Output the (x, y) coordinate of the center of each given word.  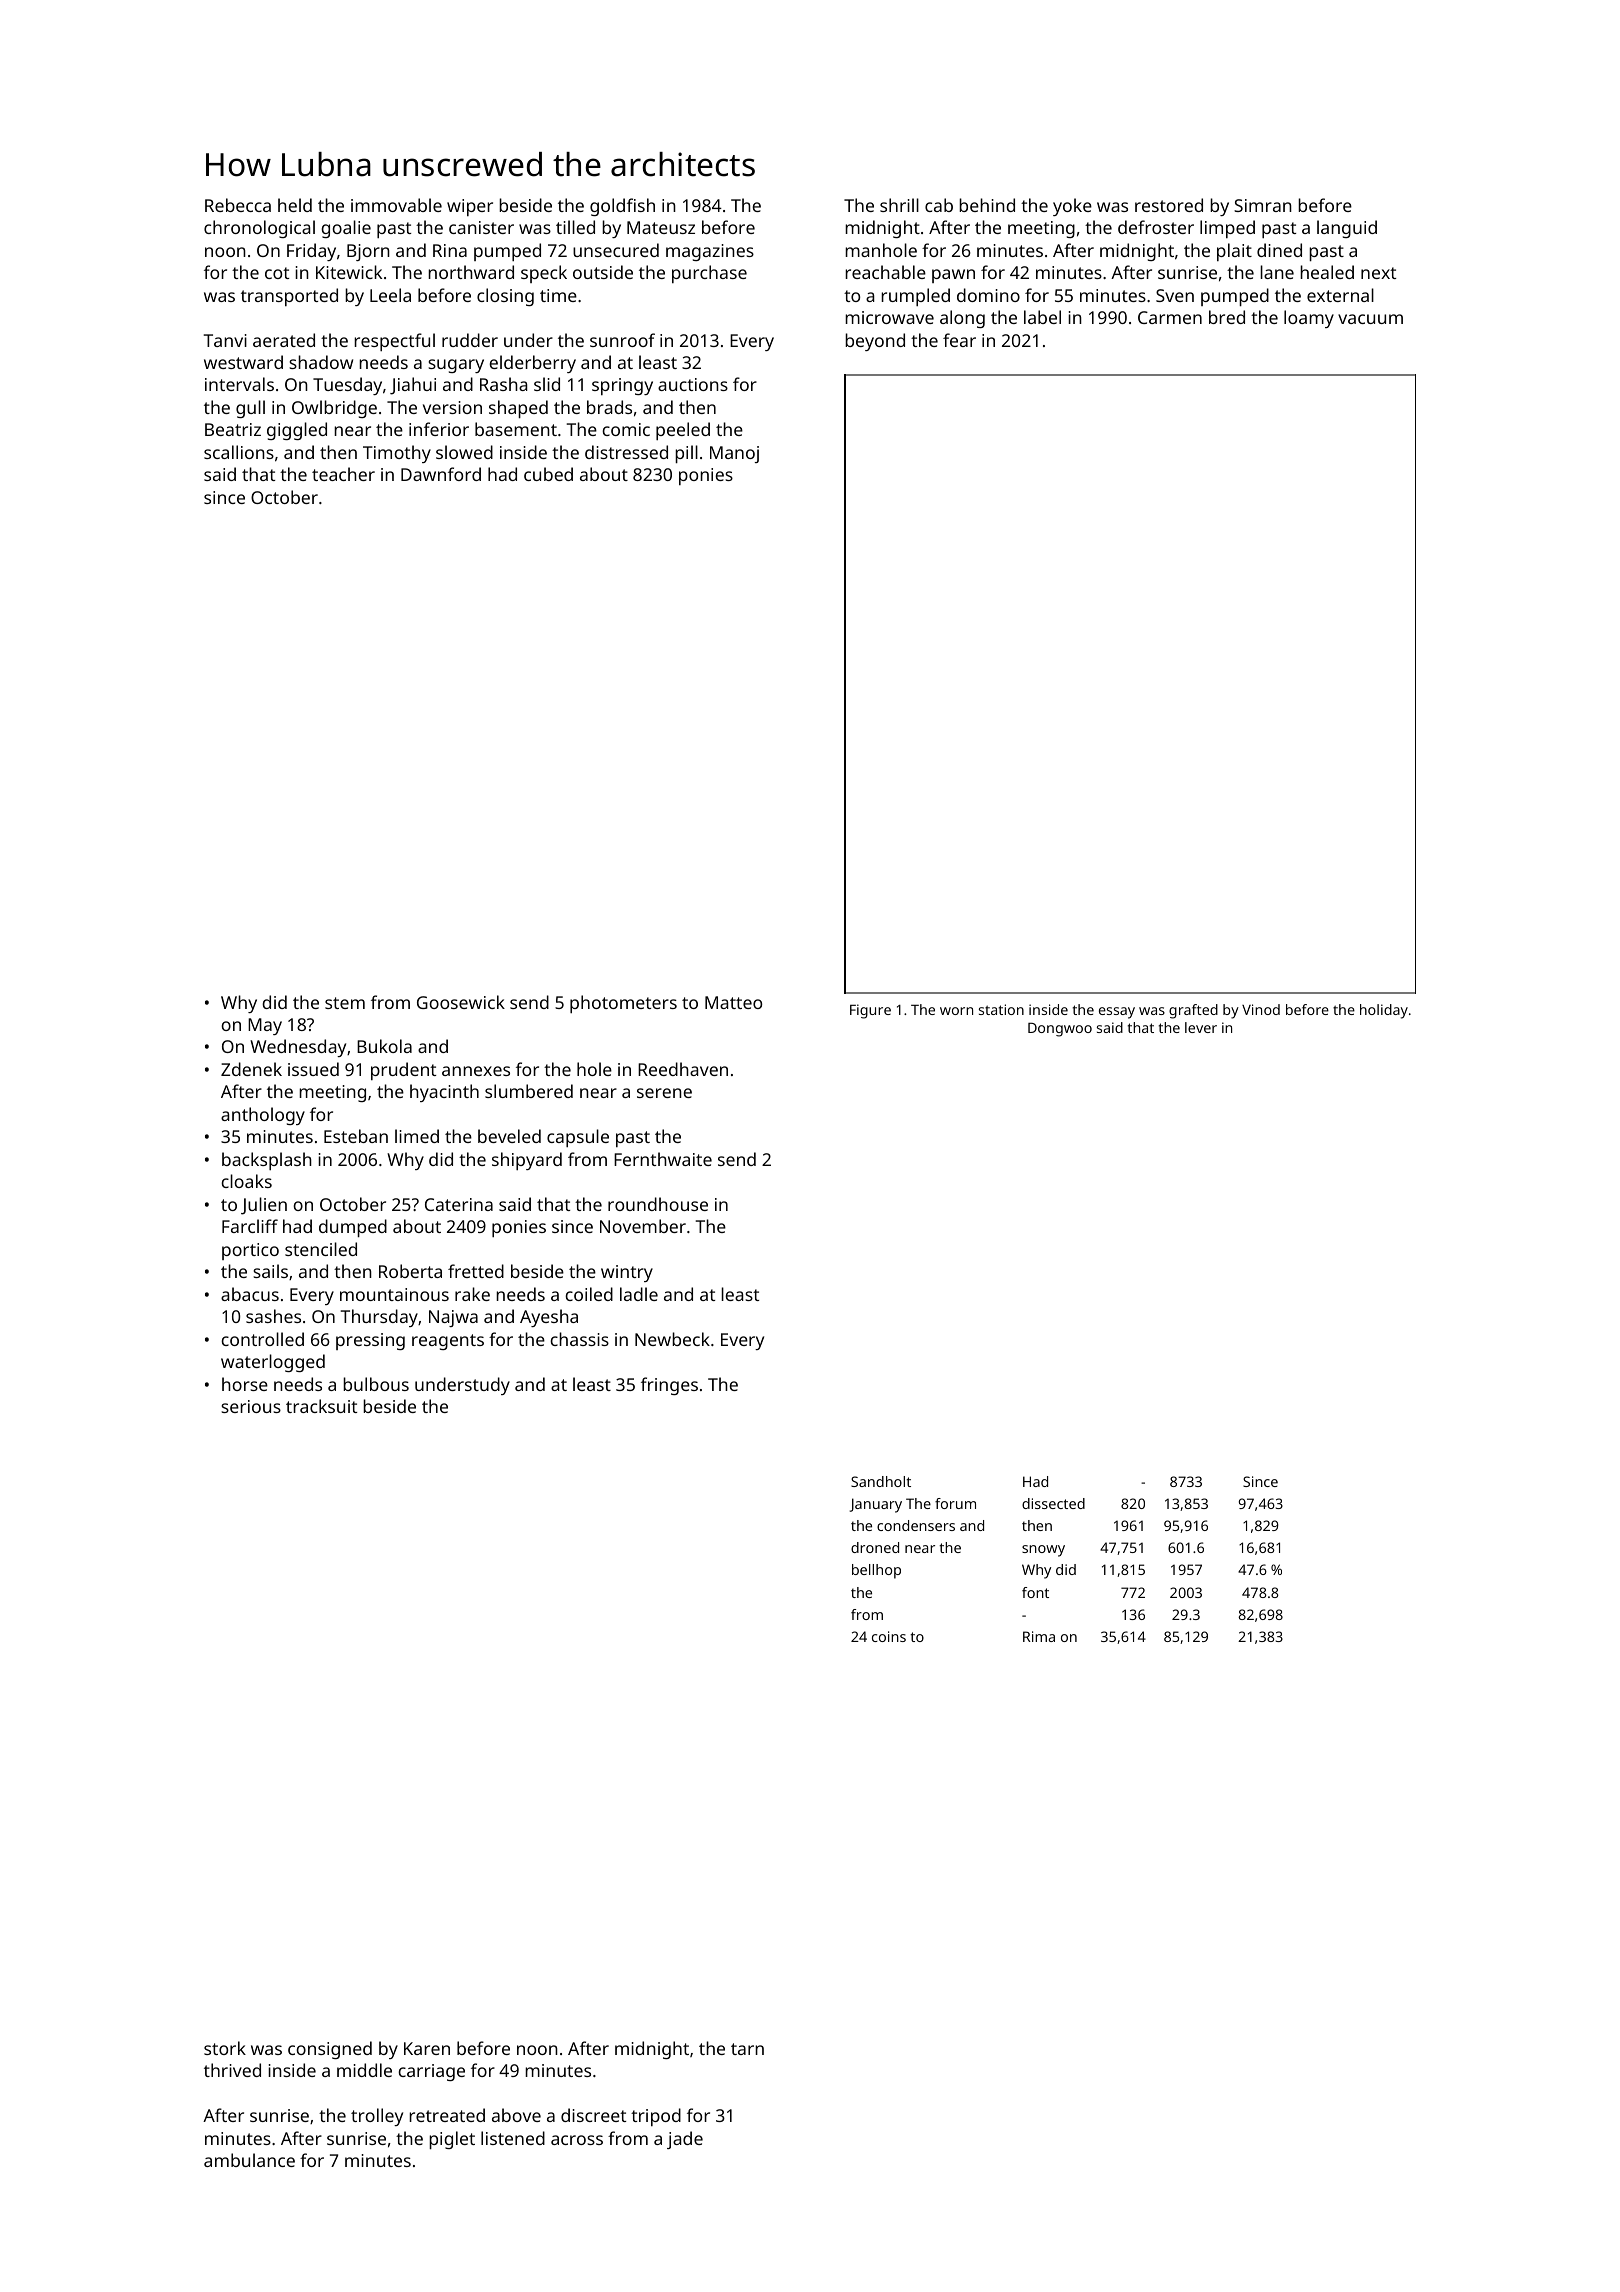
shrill (899, 205)
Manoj (734, 454)
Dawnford (441, 474)
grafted (1193, 1011)
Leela (390, 295)
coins (889, 1636)
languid (1347, 229)
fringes (669, 1386)
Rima (1039, 1636)
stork (225, 2048)
